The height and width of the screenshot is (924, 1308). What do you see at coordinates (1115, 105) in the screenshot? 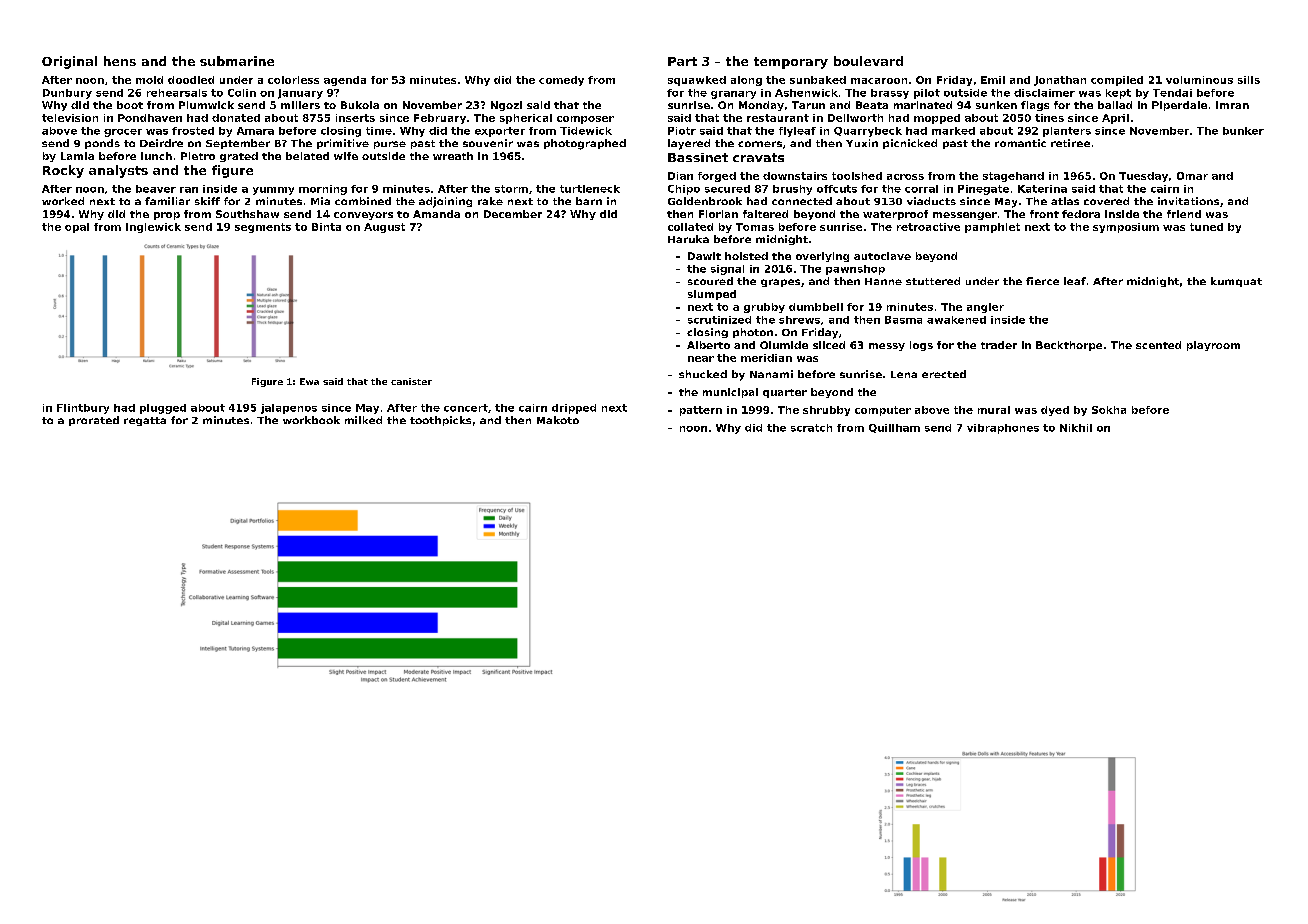
I see `ballad` at bounding box center [1115, 105].
